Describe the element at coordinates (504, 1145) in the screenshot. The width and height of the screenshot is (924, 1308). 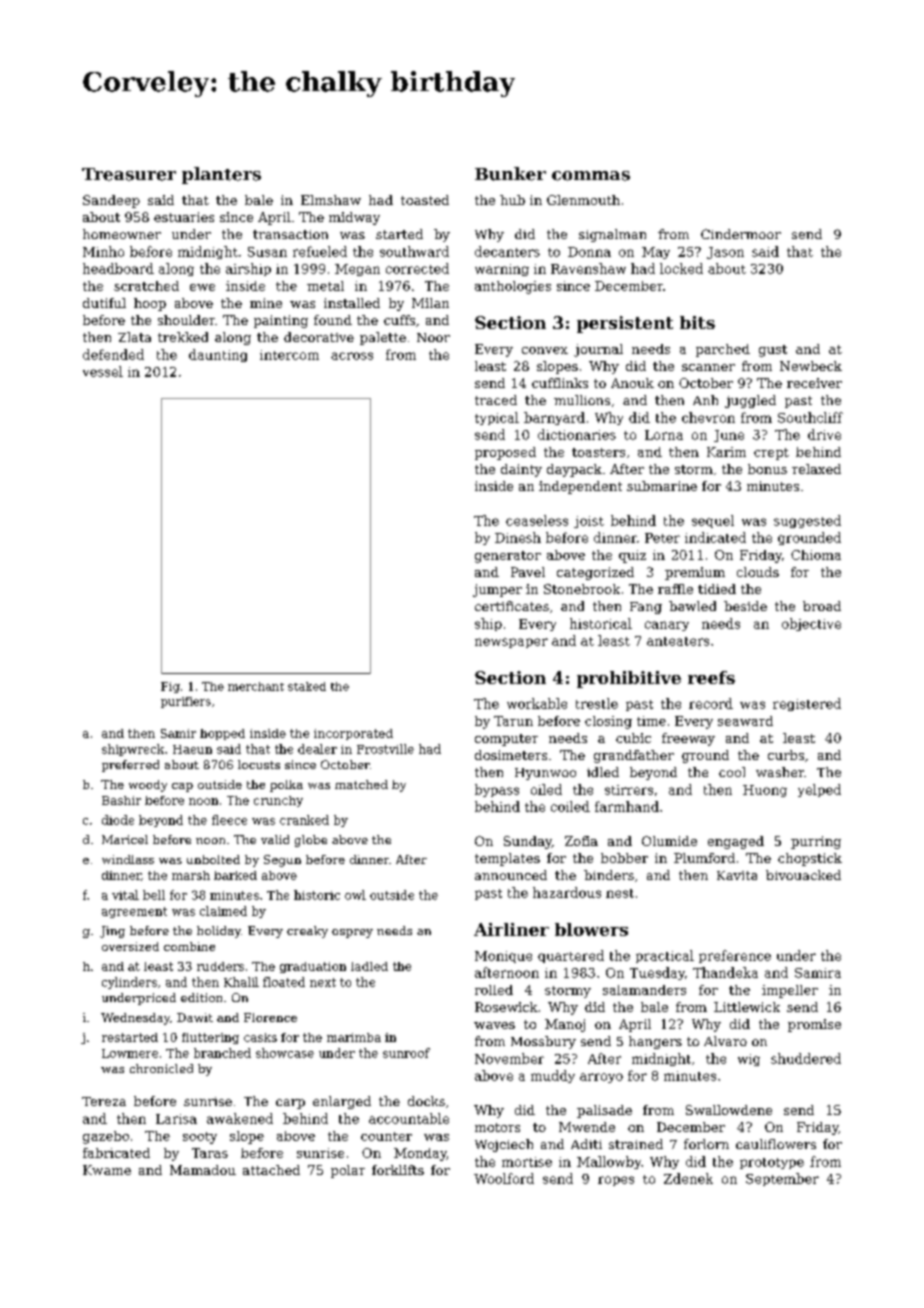
I see `Wojciech` at that location.
